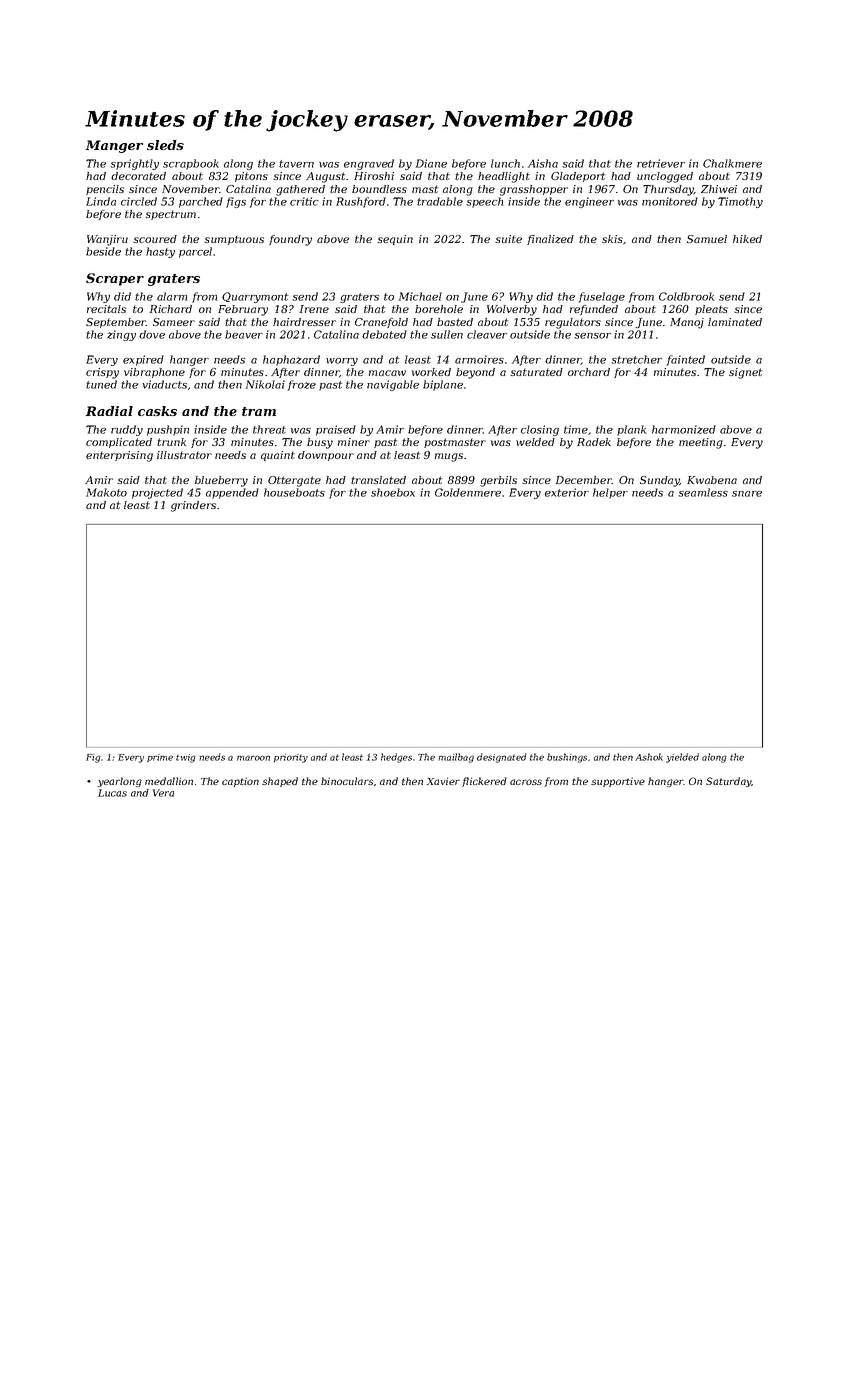 The height and width of the screenshot is (1400, 849). Describe the element at coordinates (165, 145) in the screenshot. I see `sleds` at that location.
